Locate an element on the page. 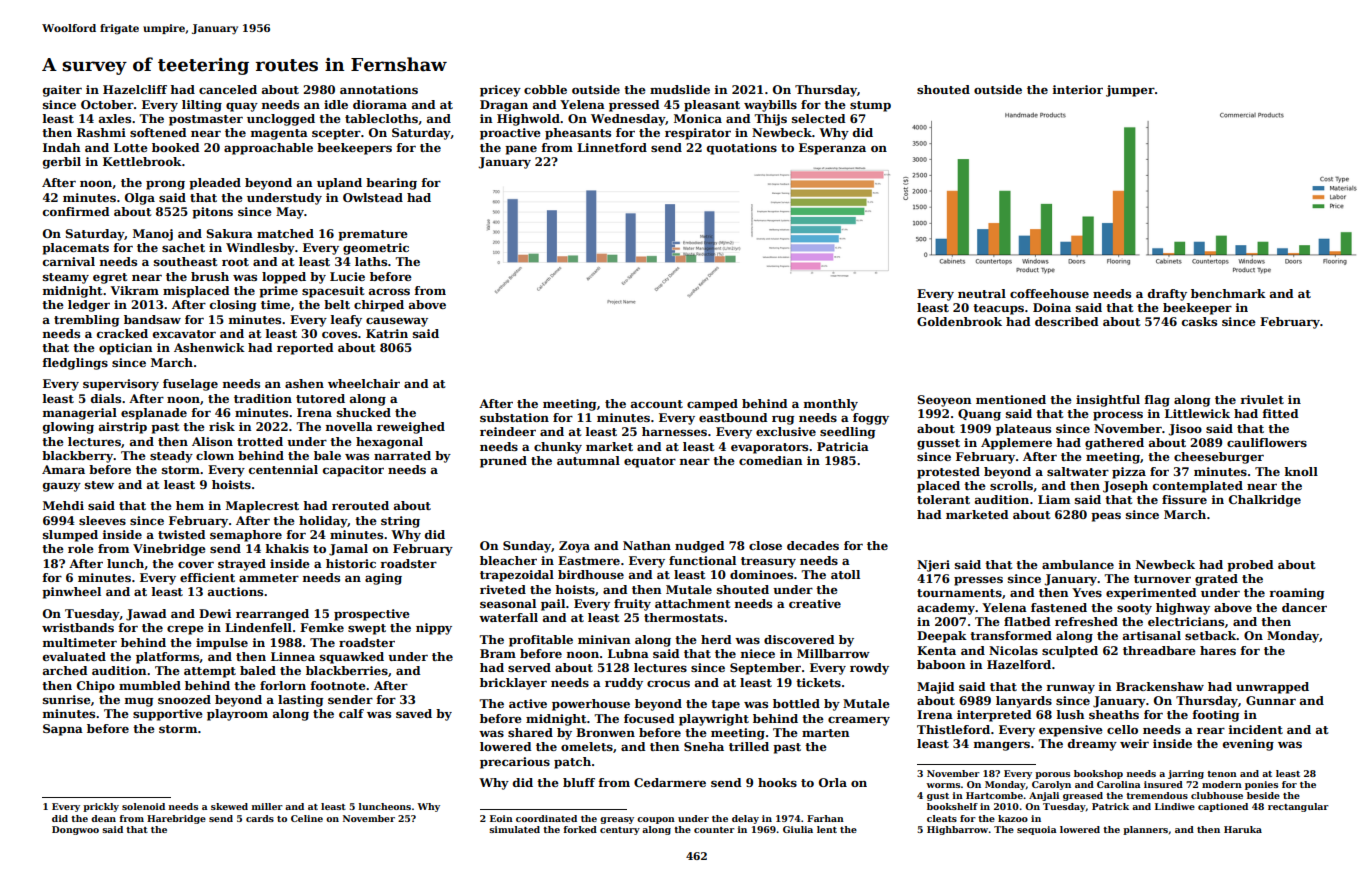 The width and height of the document is (1372, 887). tradition is located at coordinates (263, 398).
